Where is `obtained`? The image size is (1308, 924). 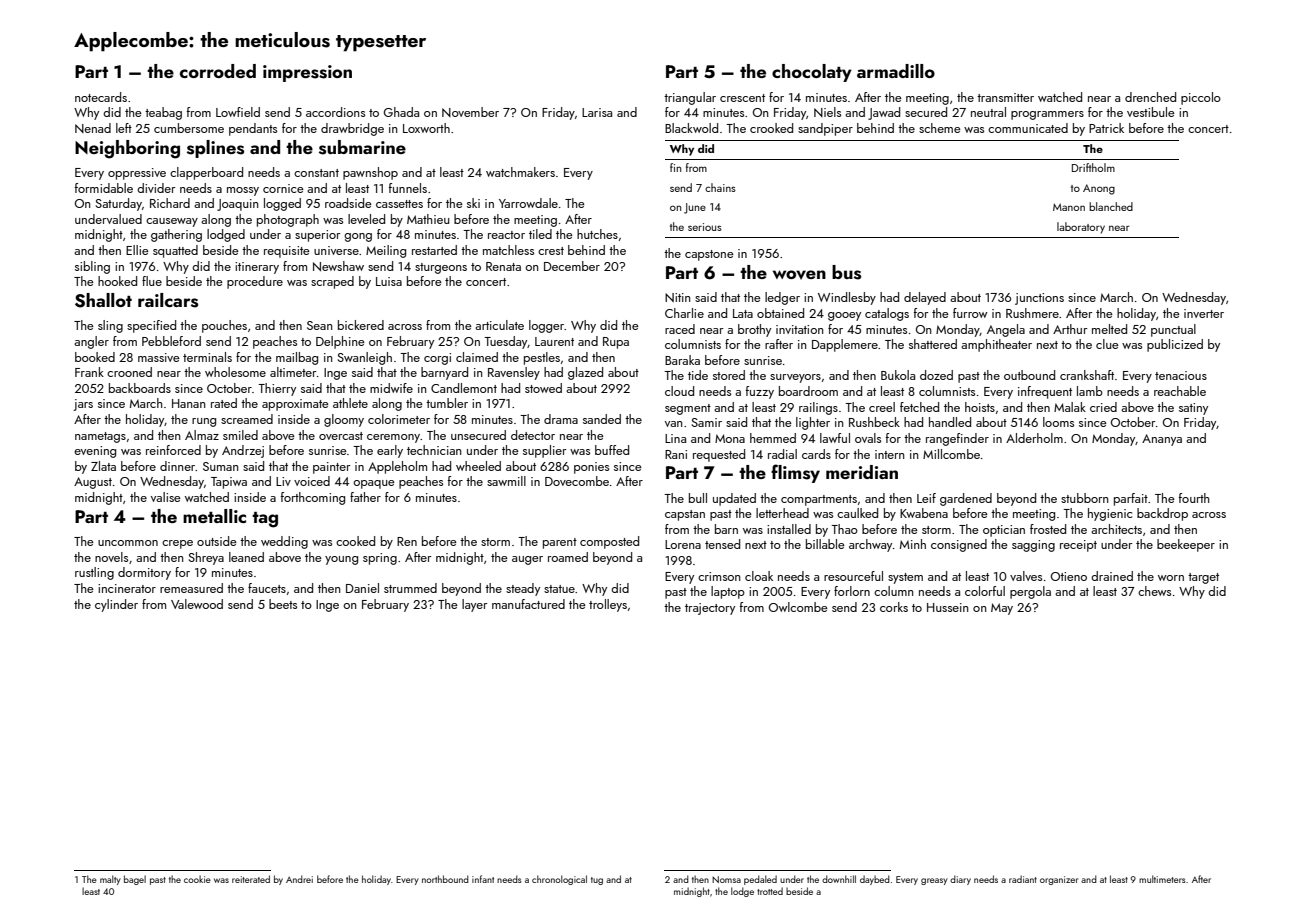 obtained is located at coordinates (780, 313).
